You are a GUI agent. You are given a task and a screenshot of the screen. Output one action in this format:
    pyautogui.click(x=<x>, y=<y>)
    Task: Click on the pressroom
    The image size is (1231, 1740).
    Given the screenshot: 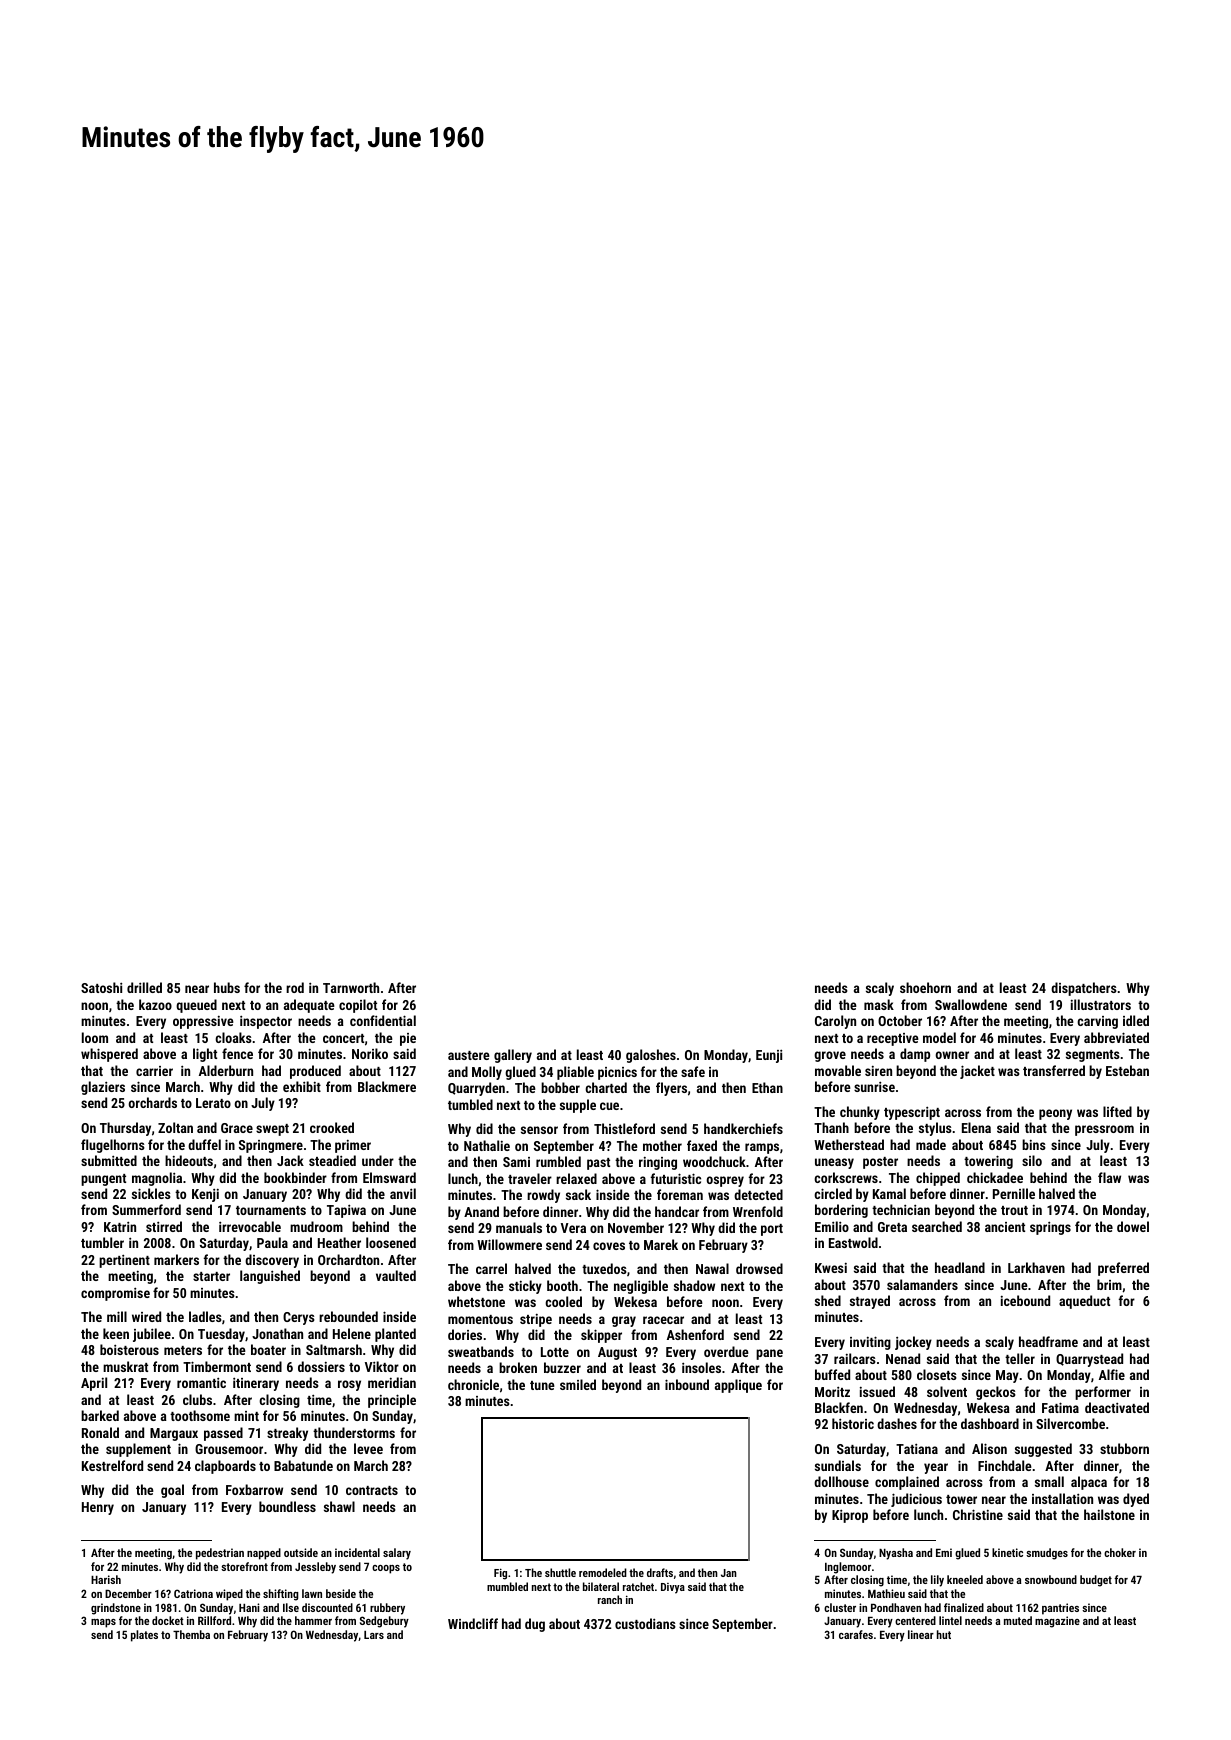 What is the action you would take?
    pyautogui.click(x=1104, y=1130)
